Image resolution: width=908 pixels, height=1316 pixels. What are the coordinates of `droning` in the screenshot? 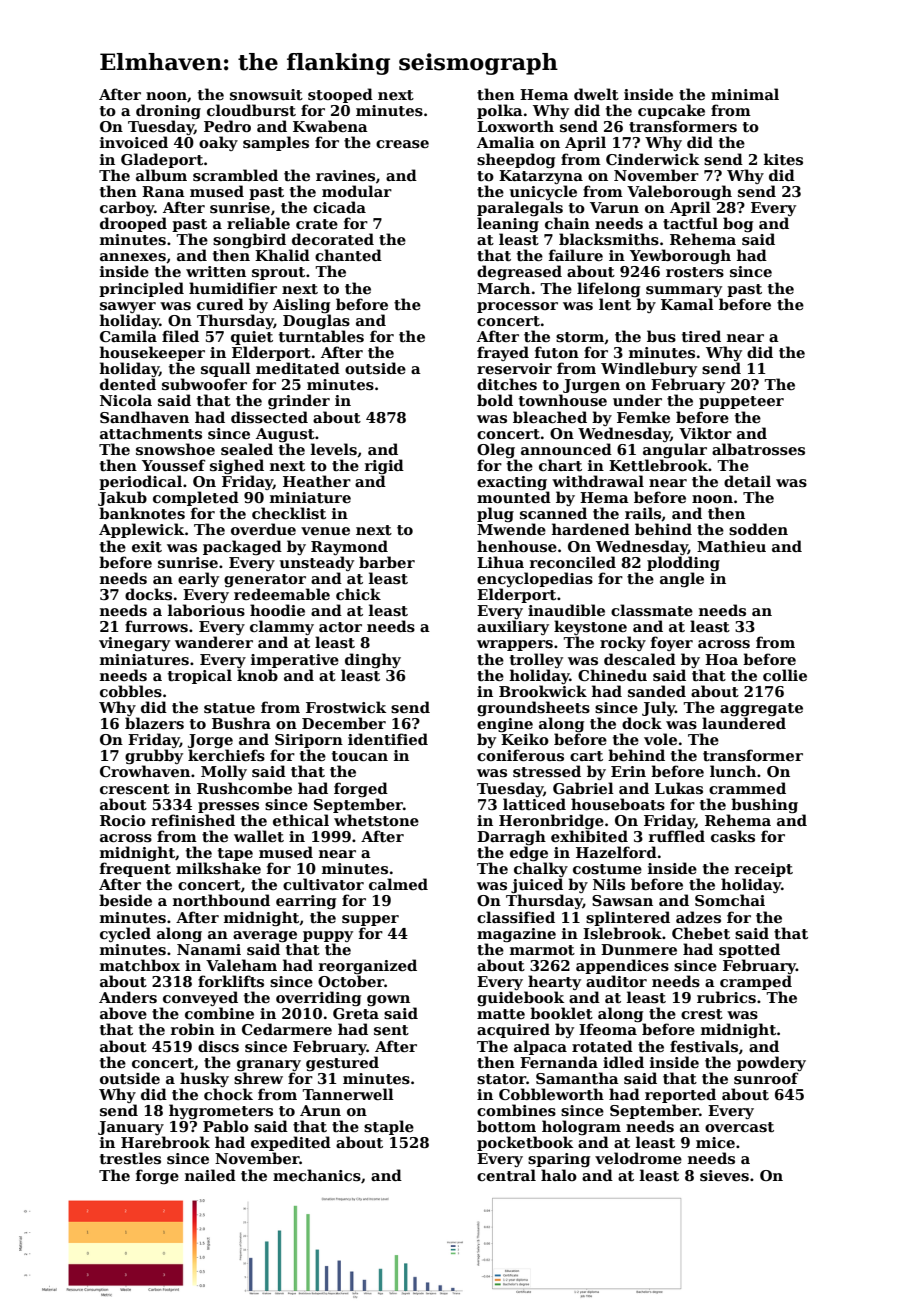 It's located at (168, 111).
